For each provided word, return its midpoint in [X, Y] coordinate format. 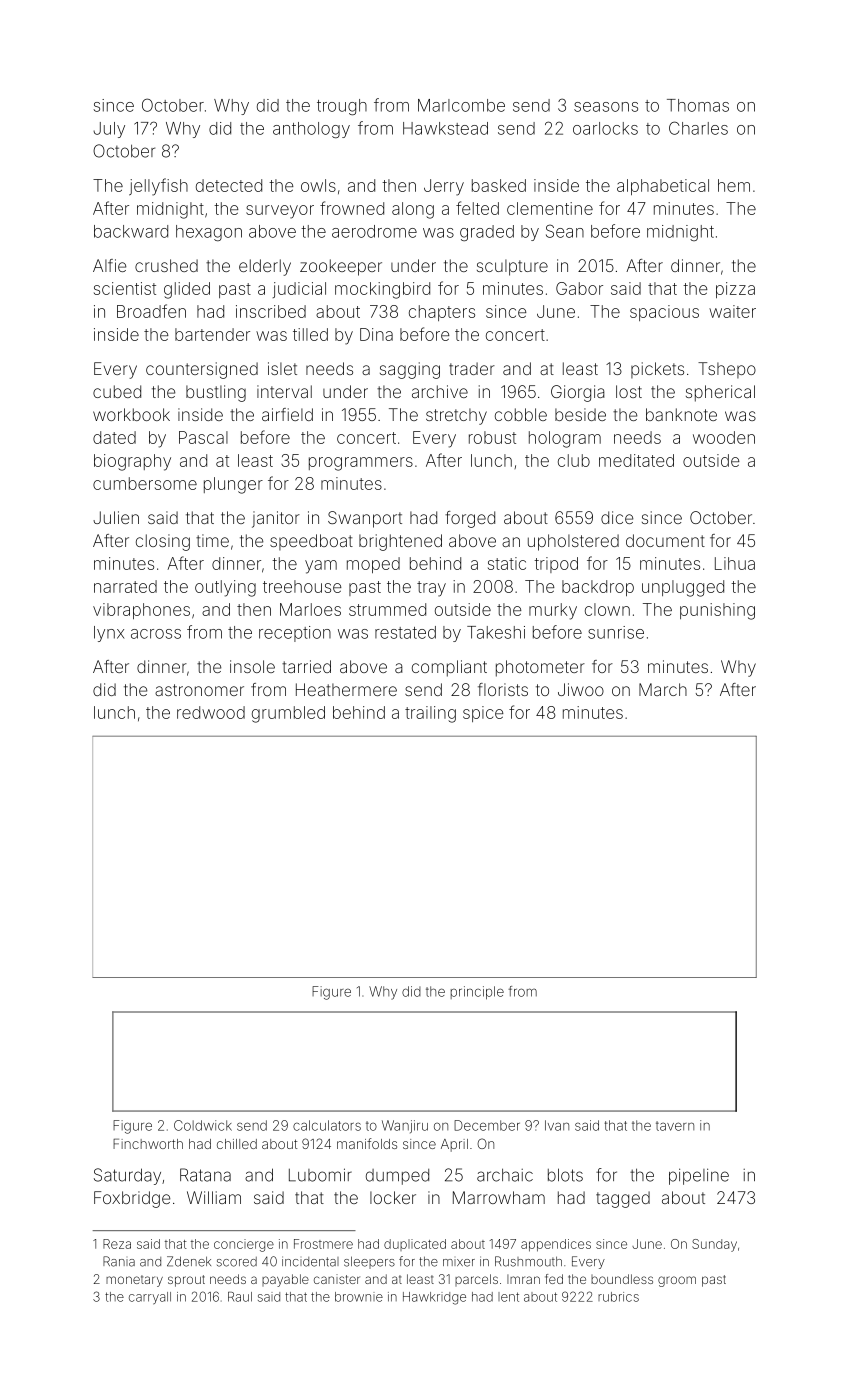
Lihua [735, 563]
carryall [150, 1298]
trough [342, 107]
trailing [430, 714]
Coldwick [203, 1125]
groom [677, 1281]
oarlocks [605, 128]
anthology [311, 130]
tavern [675, 1126]
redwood [211, 712]
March [663, 689]
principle [477, 992]
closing [163, 542]
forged [470, 519]
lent [508, 1297]
